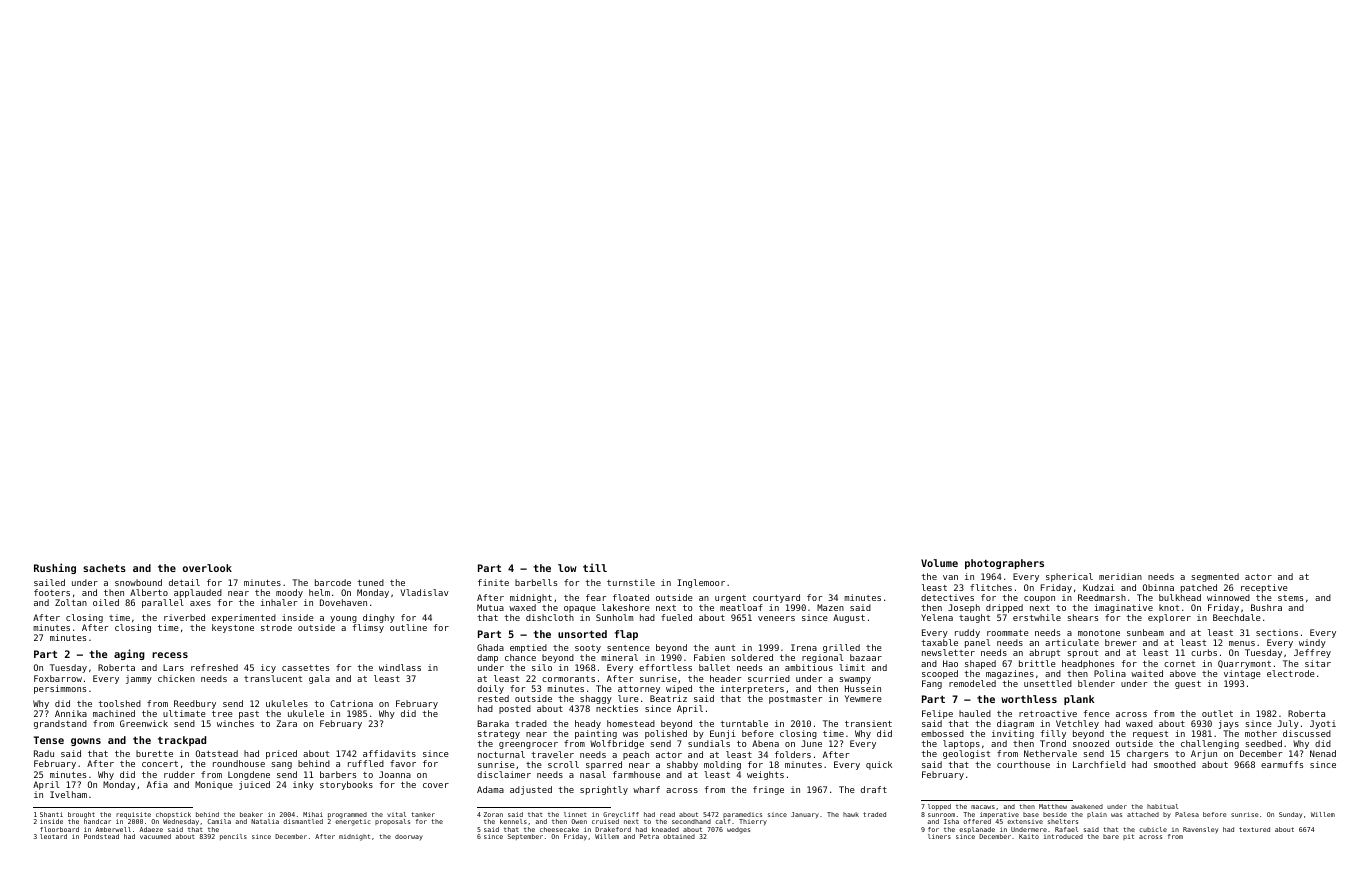  Describe the element at coordinates (1004, 564) in the screenshot. I see `photographers` at that location.
